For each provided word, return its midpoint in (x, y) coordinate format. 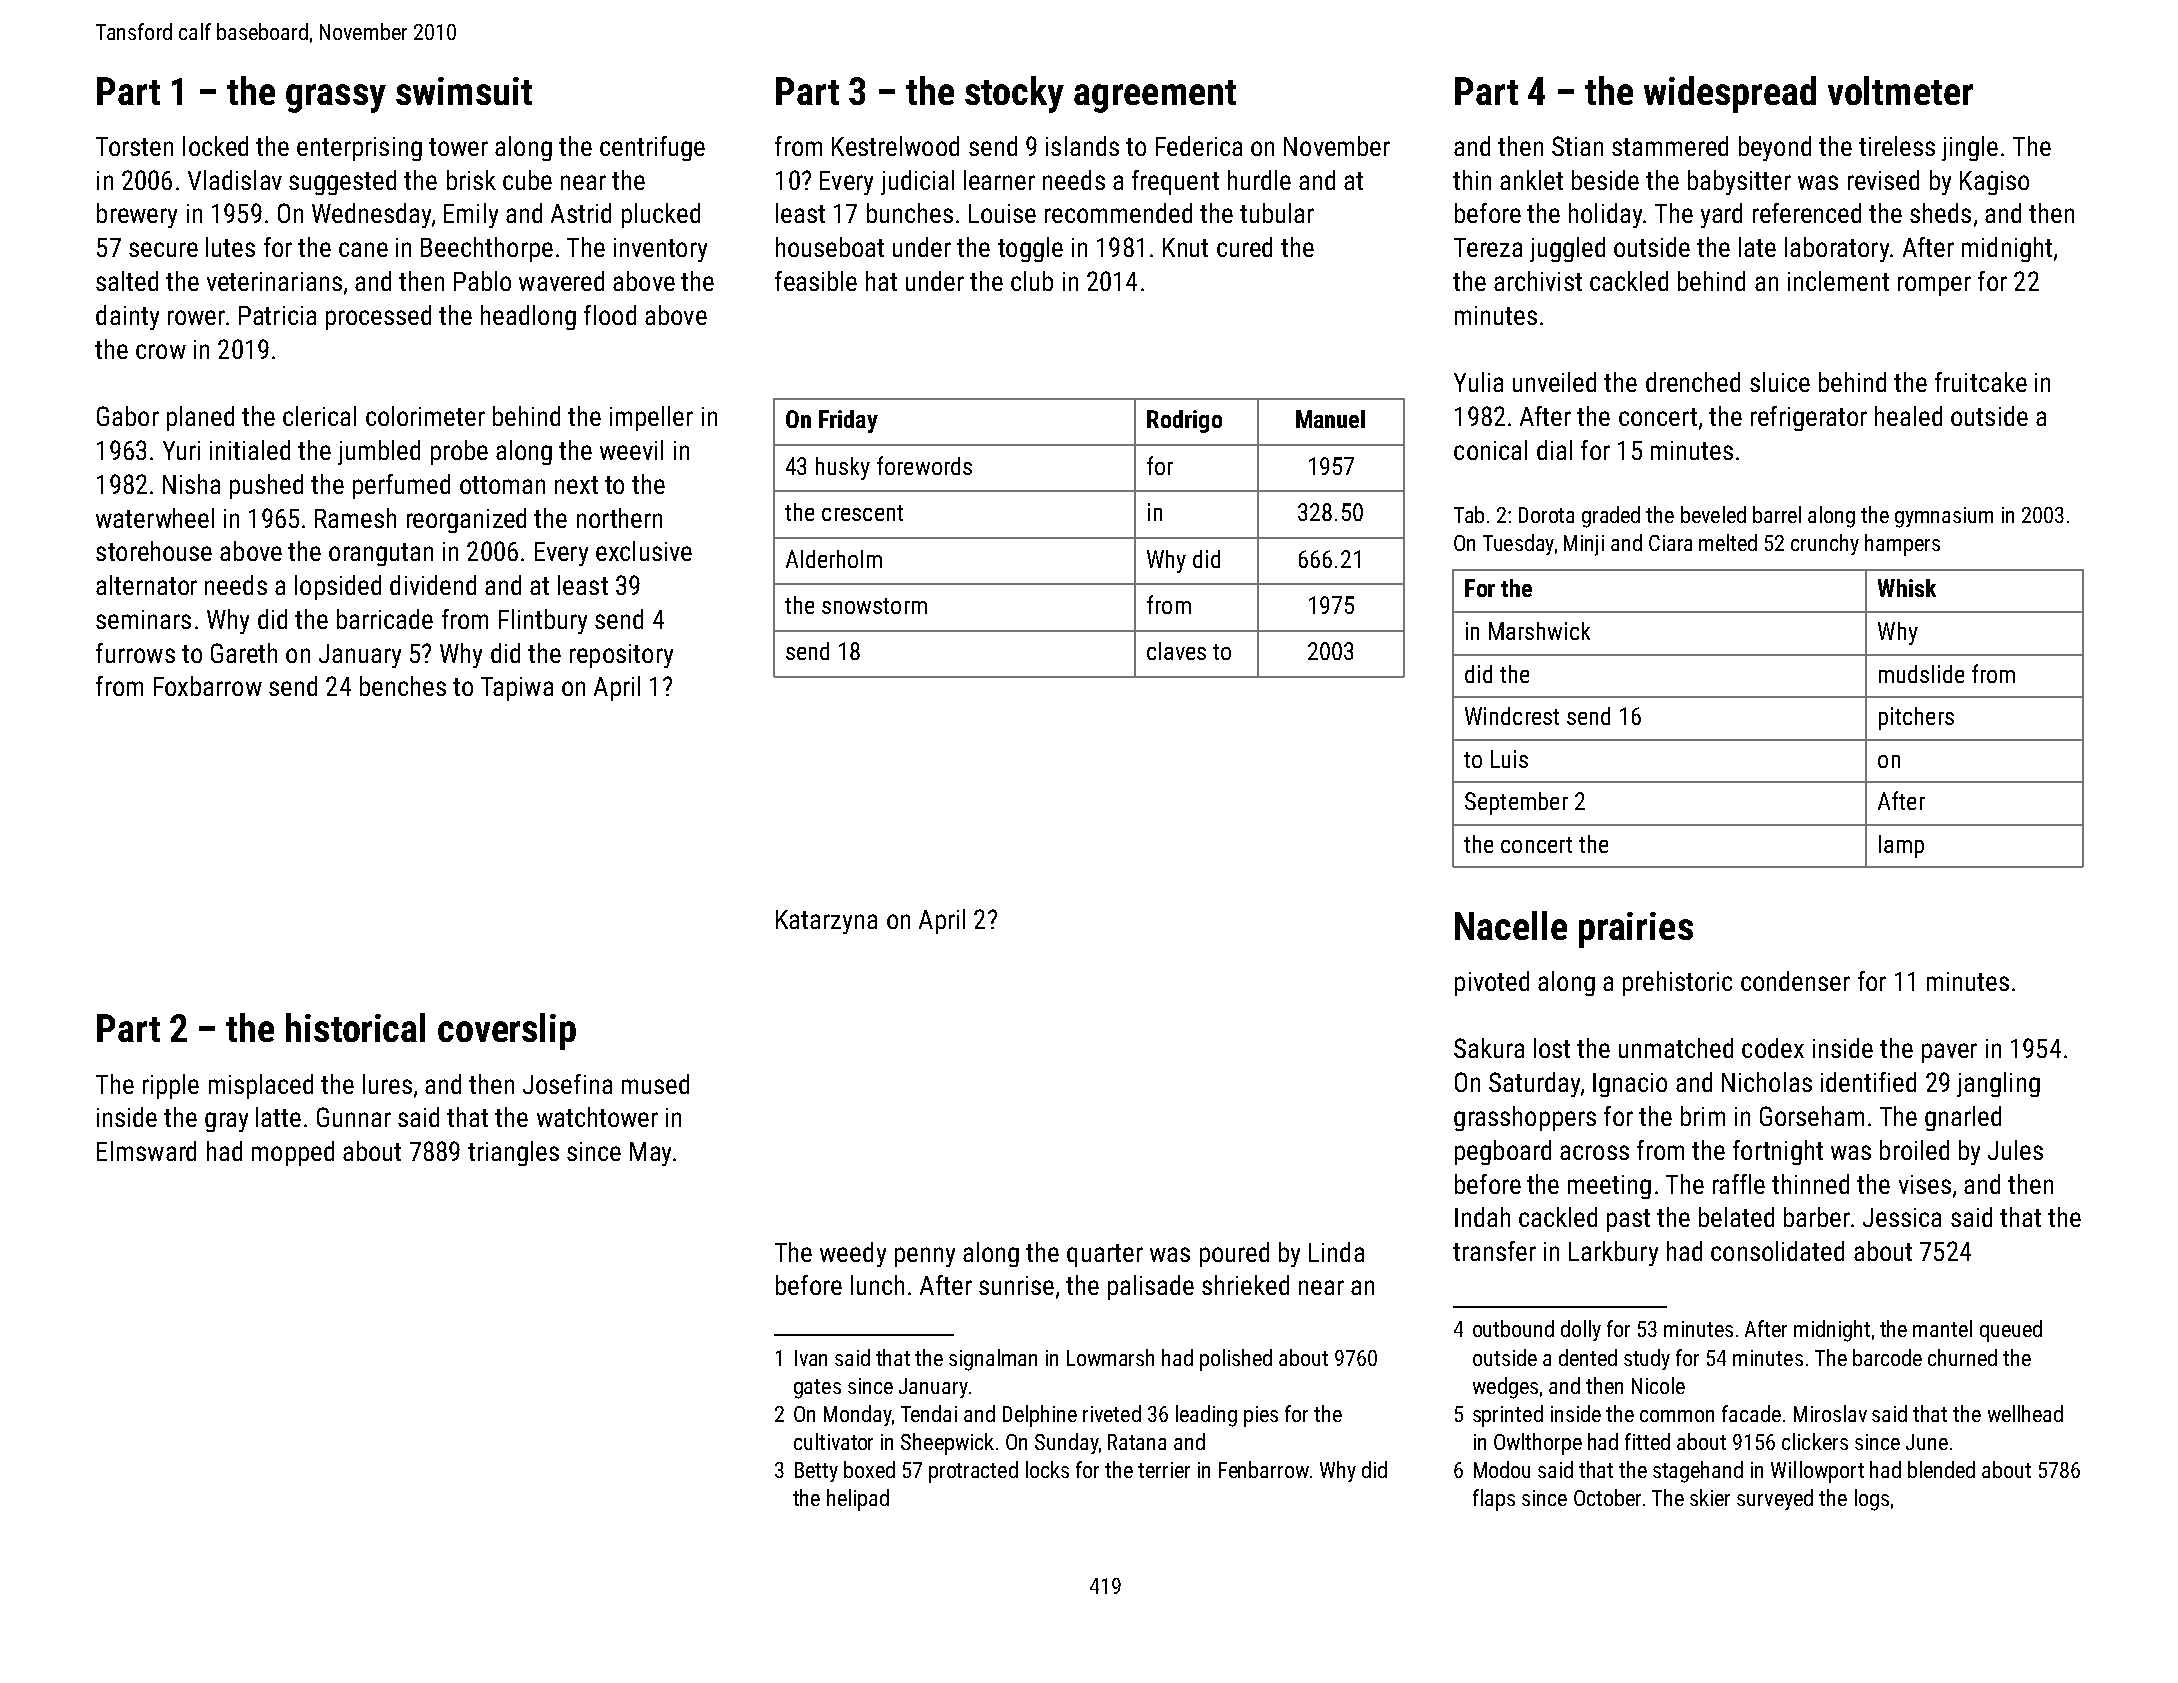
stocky (1014, 94)
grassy (336, 98)
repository (621, 656)
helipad (858, 1500)
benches (403, 686)
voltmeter (1900, 90)
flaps (1494, 1500)
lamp (1901, 846)
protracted (973, 1472)
